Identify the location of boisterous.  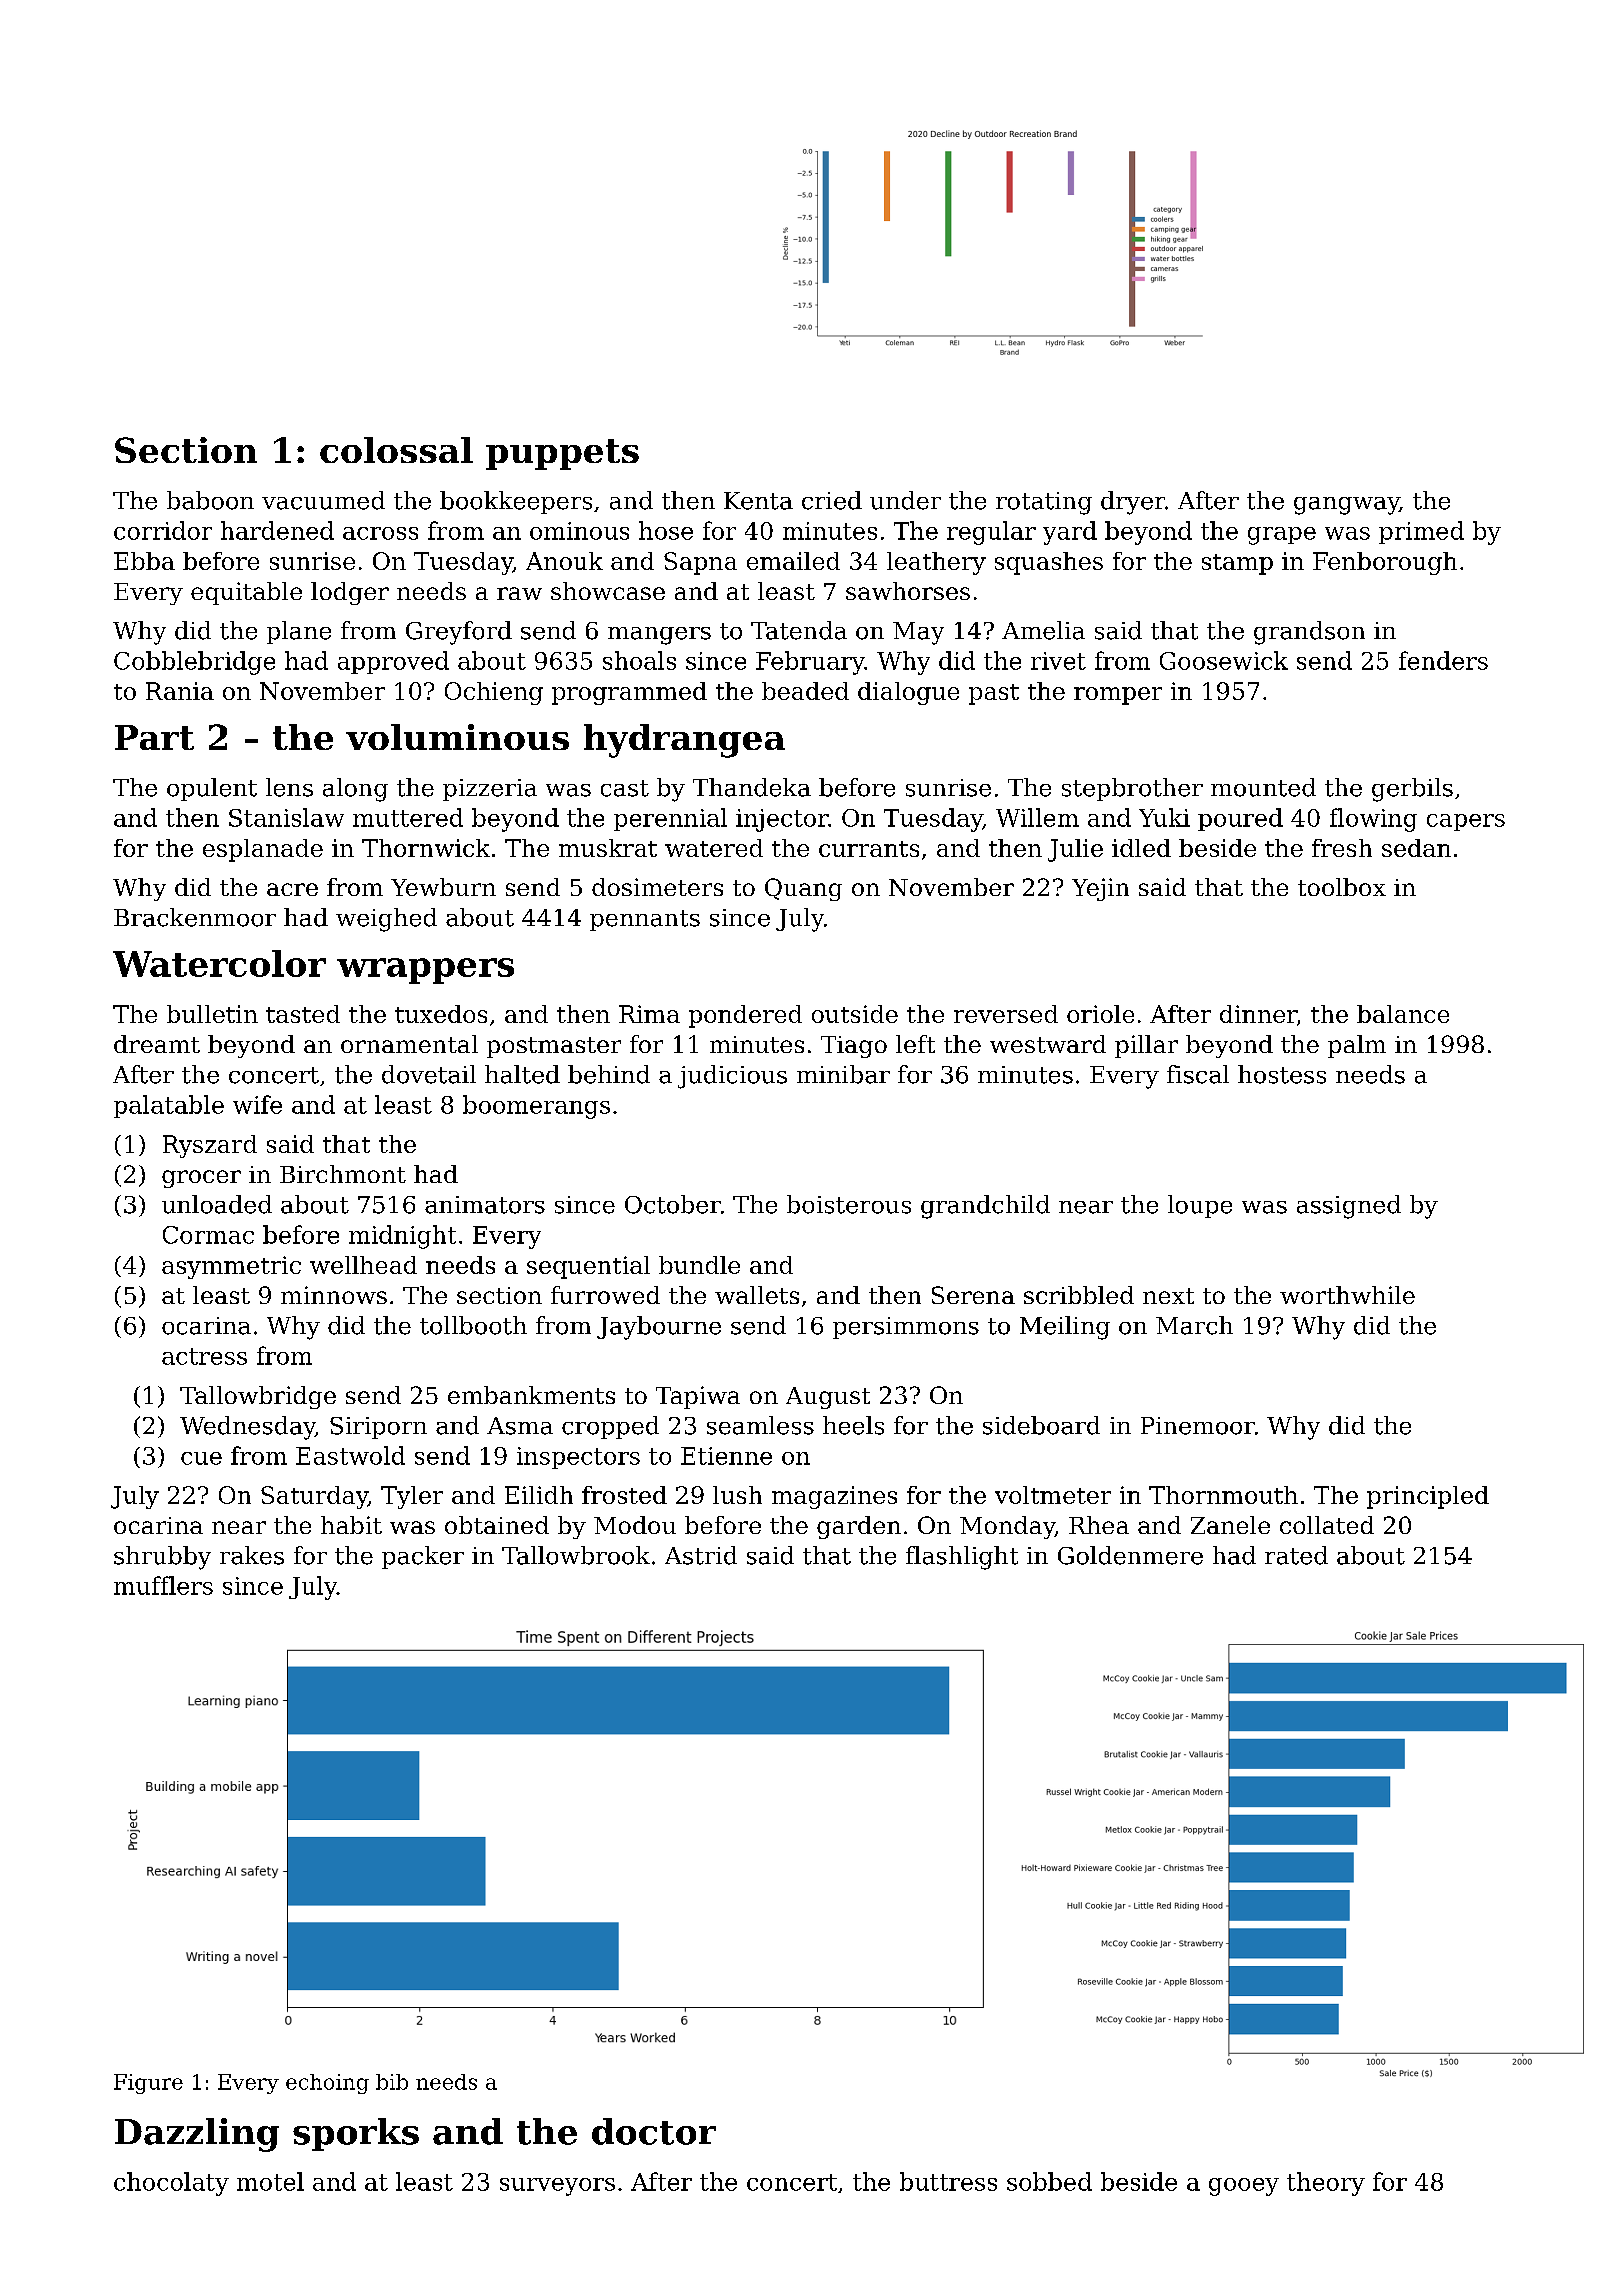
(849, 1204).
